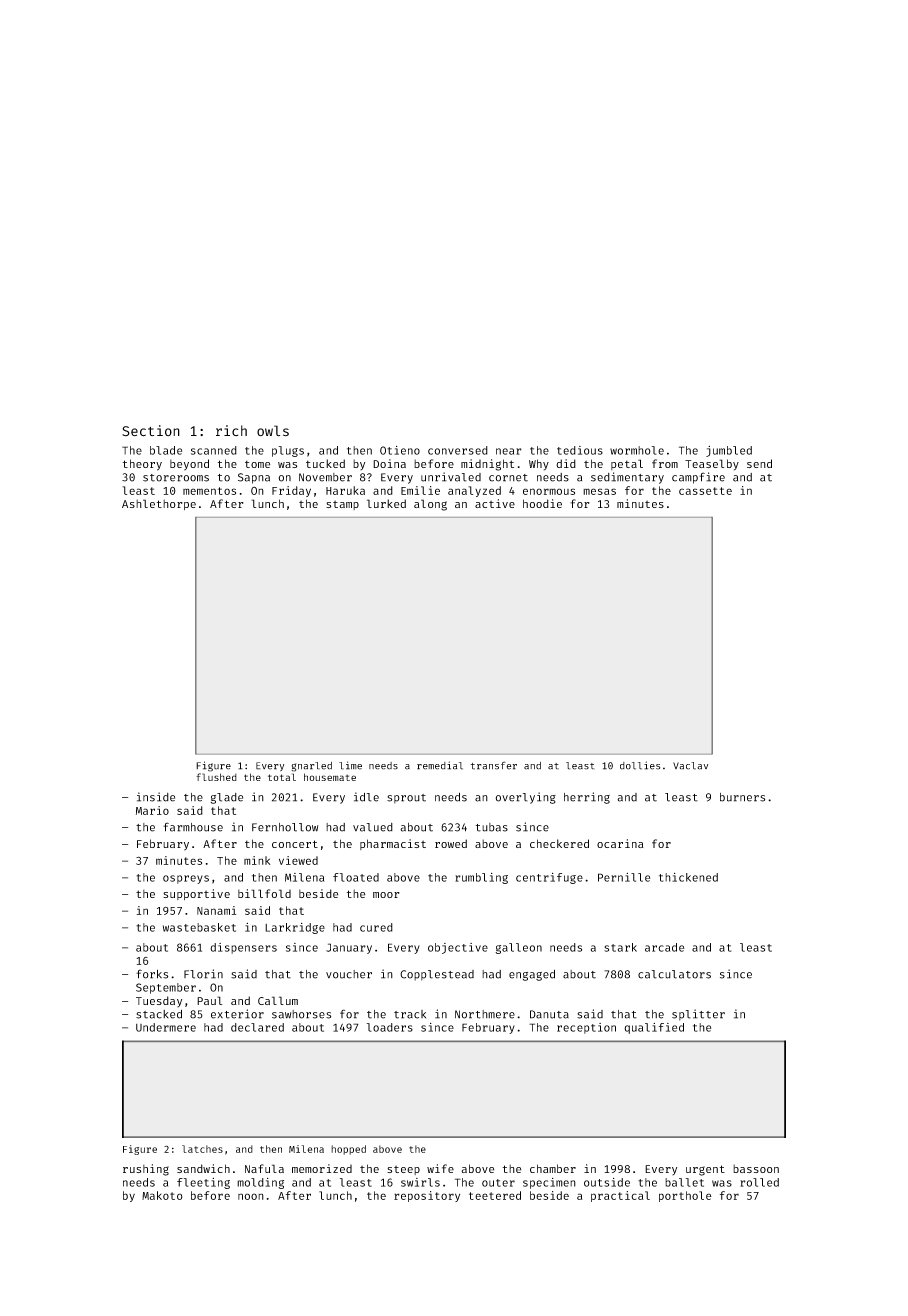  I want to click on dollies, so click(640, 765).
